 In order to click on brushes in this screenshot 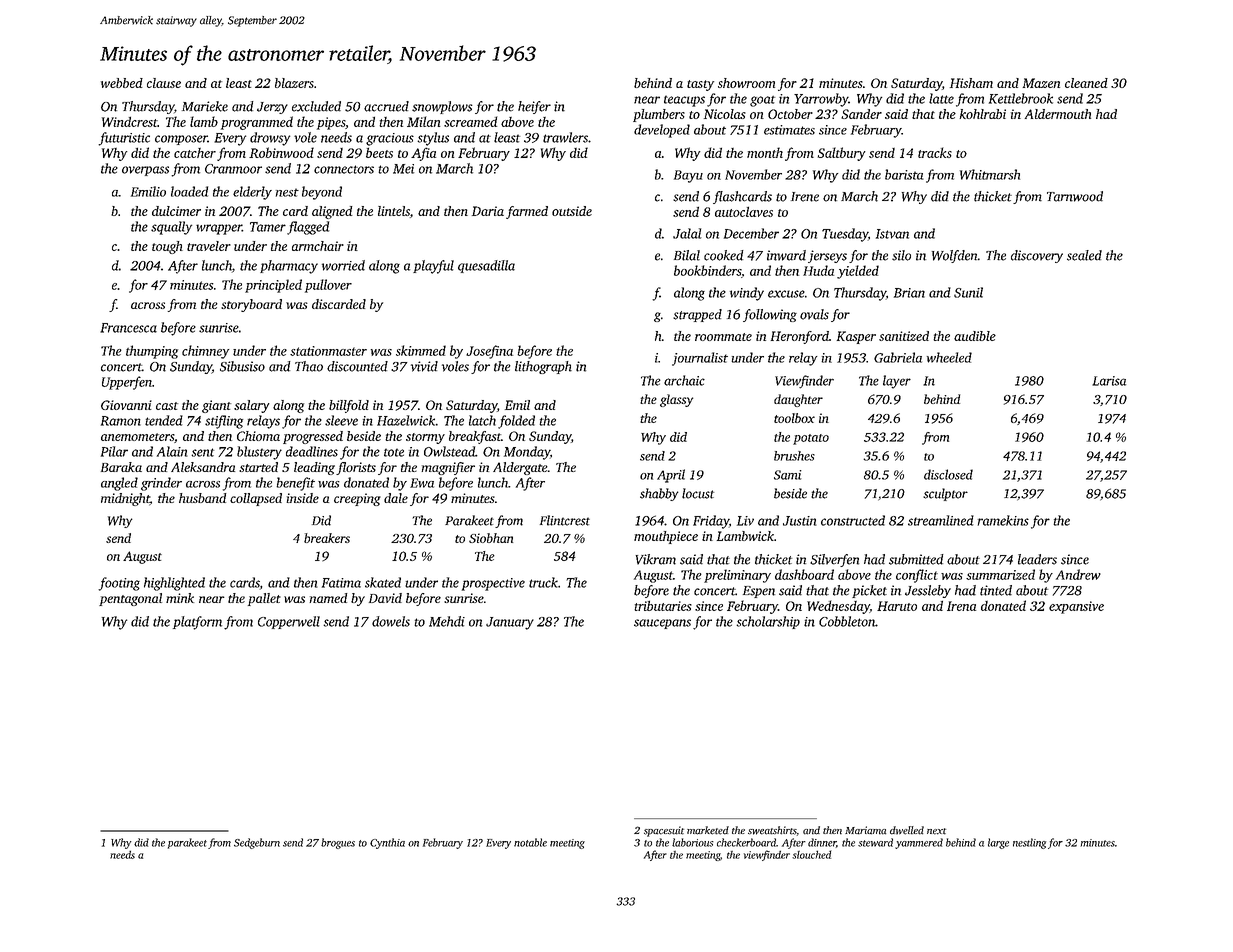, I will do `click(794, 456)`.
